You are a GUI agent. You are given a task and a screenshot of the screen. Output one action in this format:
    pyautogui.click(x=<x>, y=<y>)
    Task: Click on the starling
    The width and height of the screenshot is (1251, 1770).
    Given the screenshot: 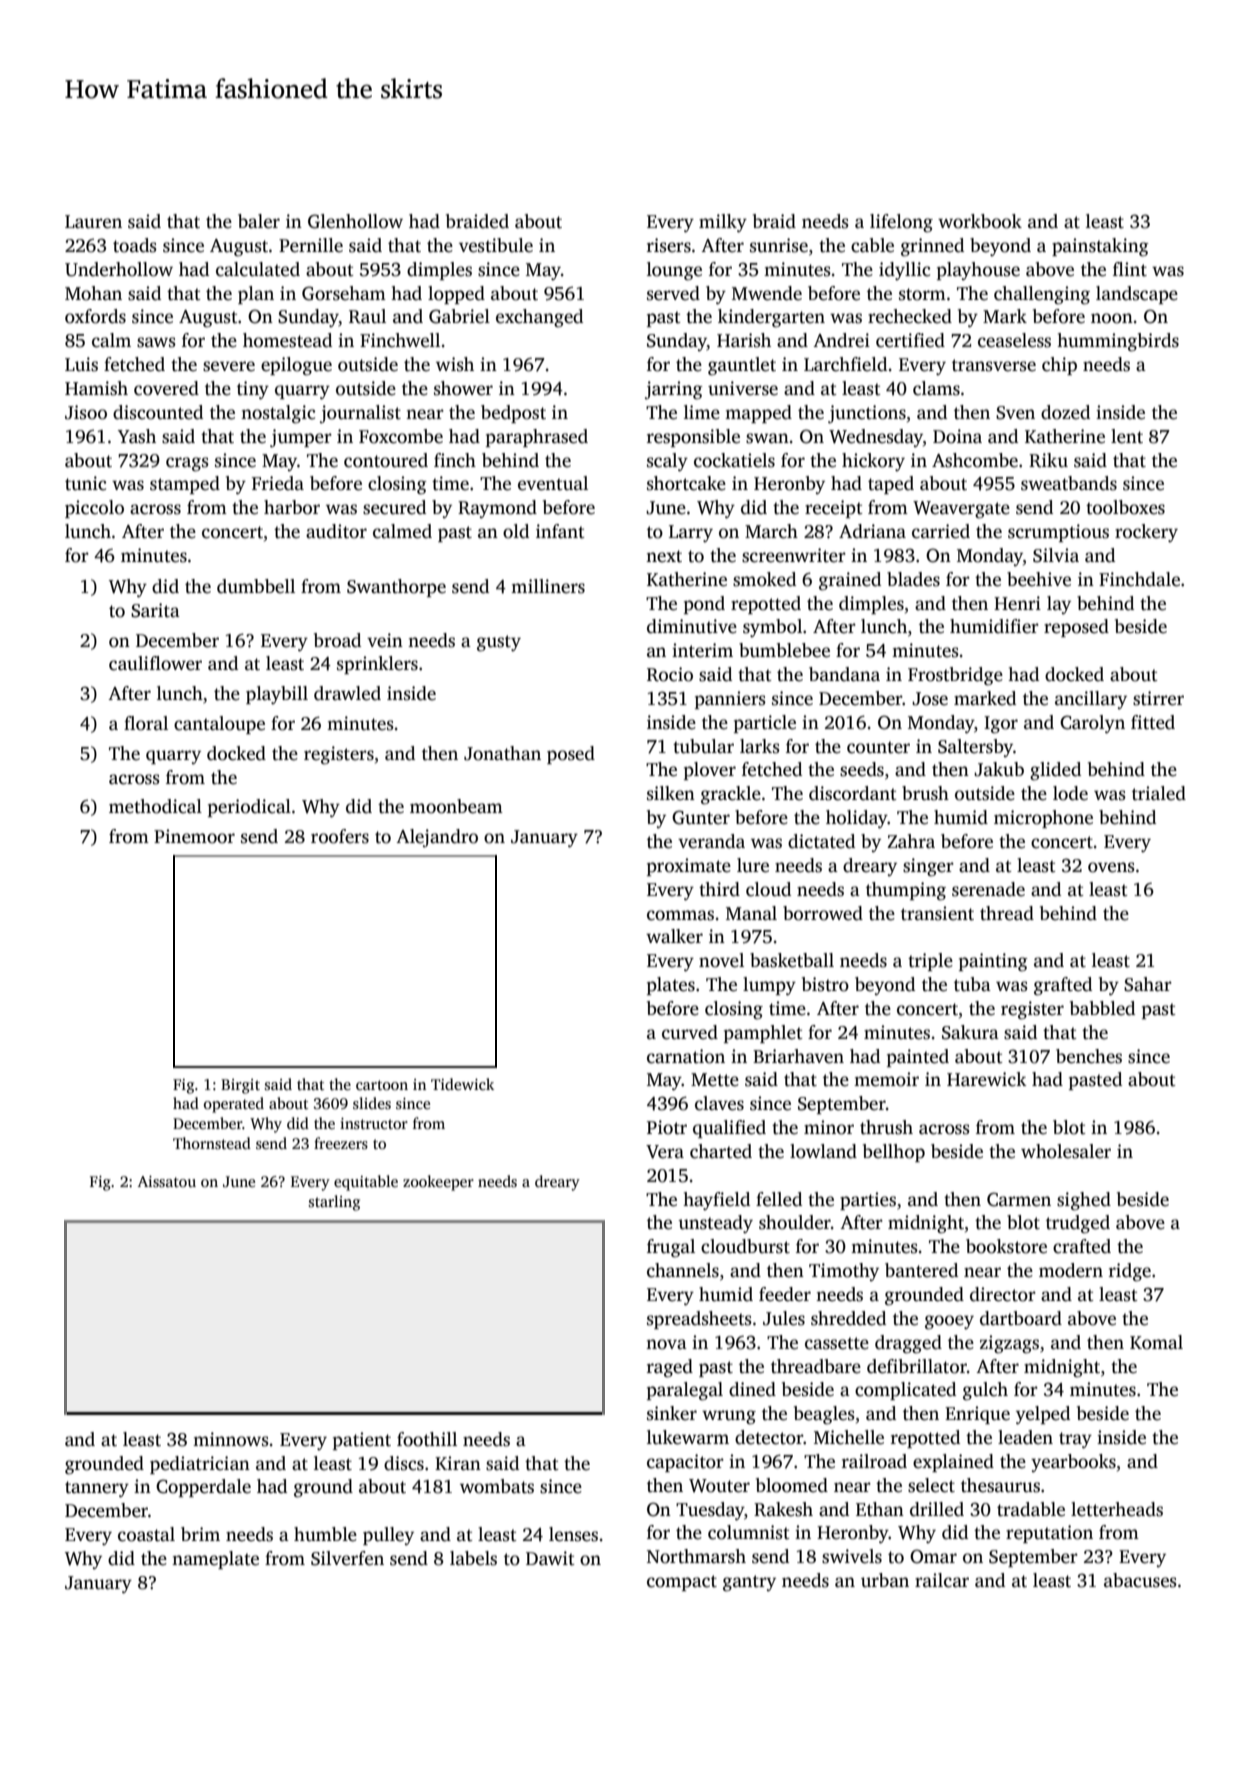 What is the action you would take?
    pyautogui.click(x=334, y=1203)
